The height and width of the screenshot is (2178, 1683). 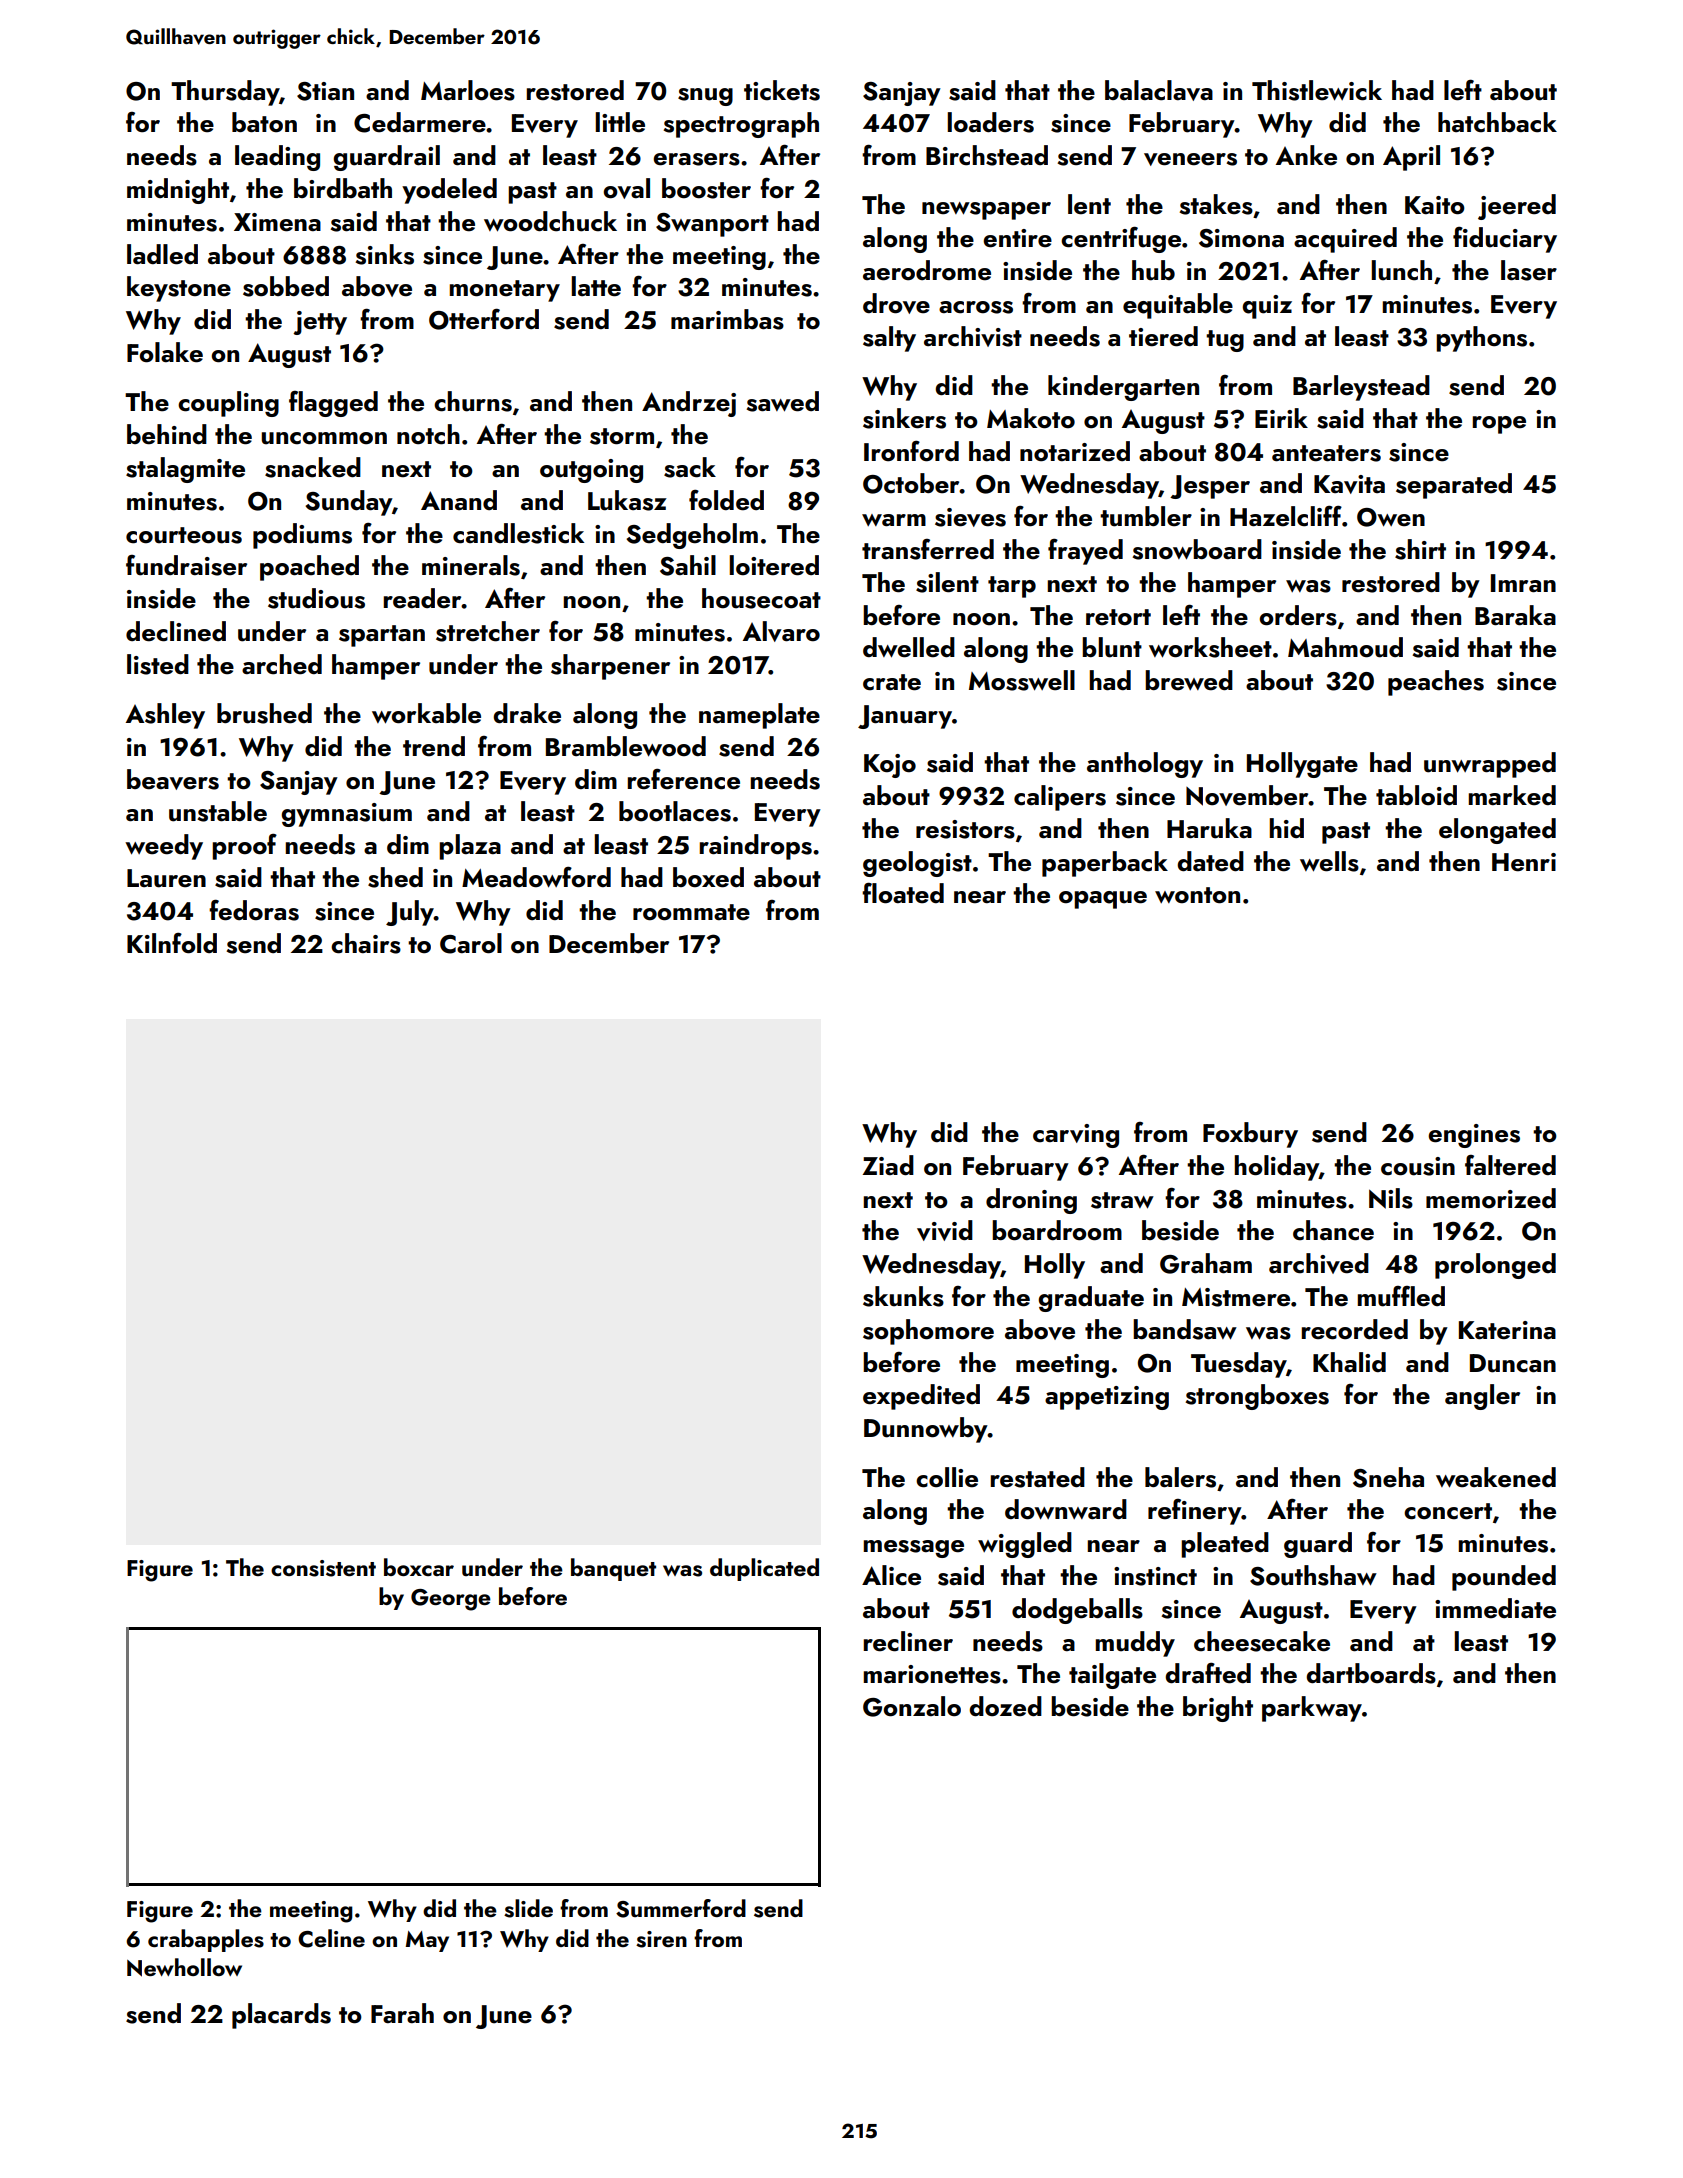 What do you see at coordinates (681, 1908) in the screenshot?
I see `Summerford` at bounding box center [681, 1908].
